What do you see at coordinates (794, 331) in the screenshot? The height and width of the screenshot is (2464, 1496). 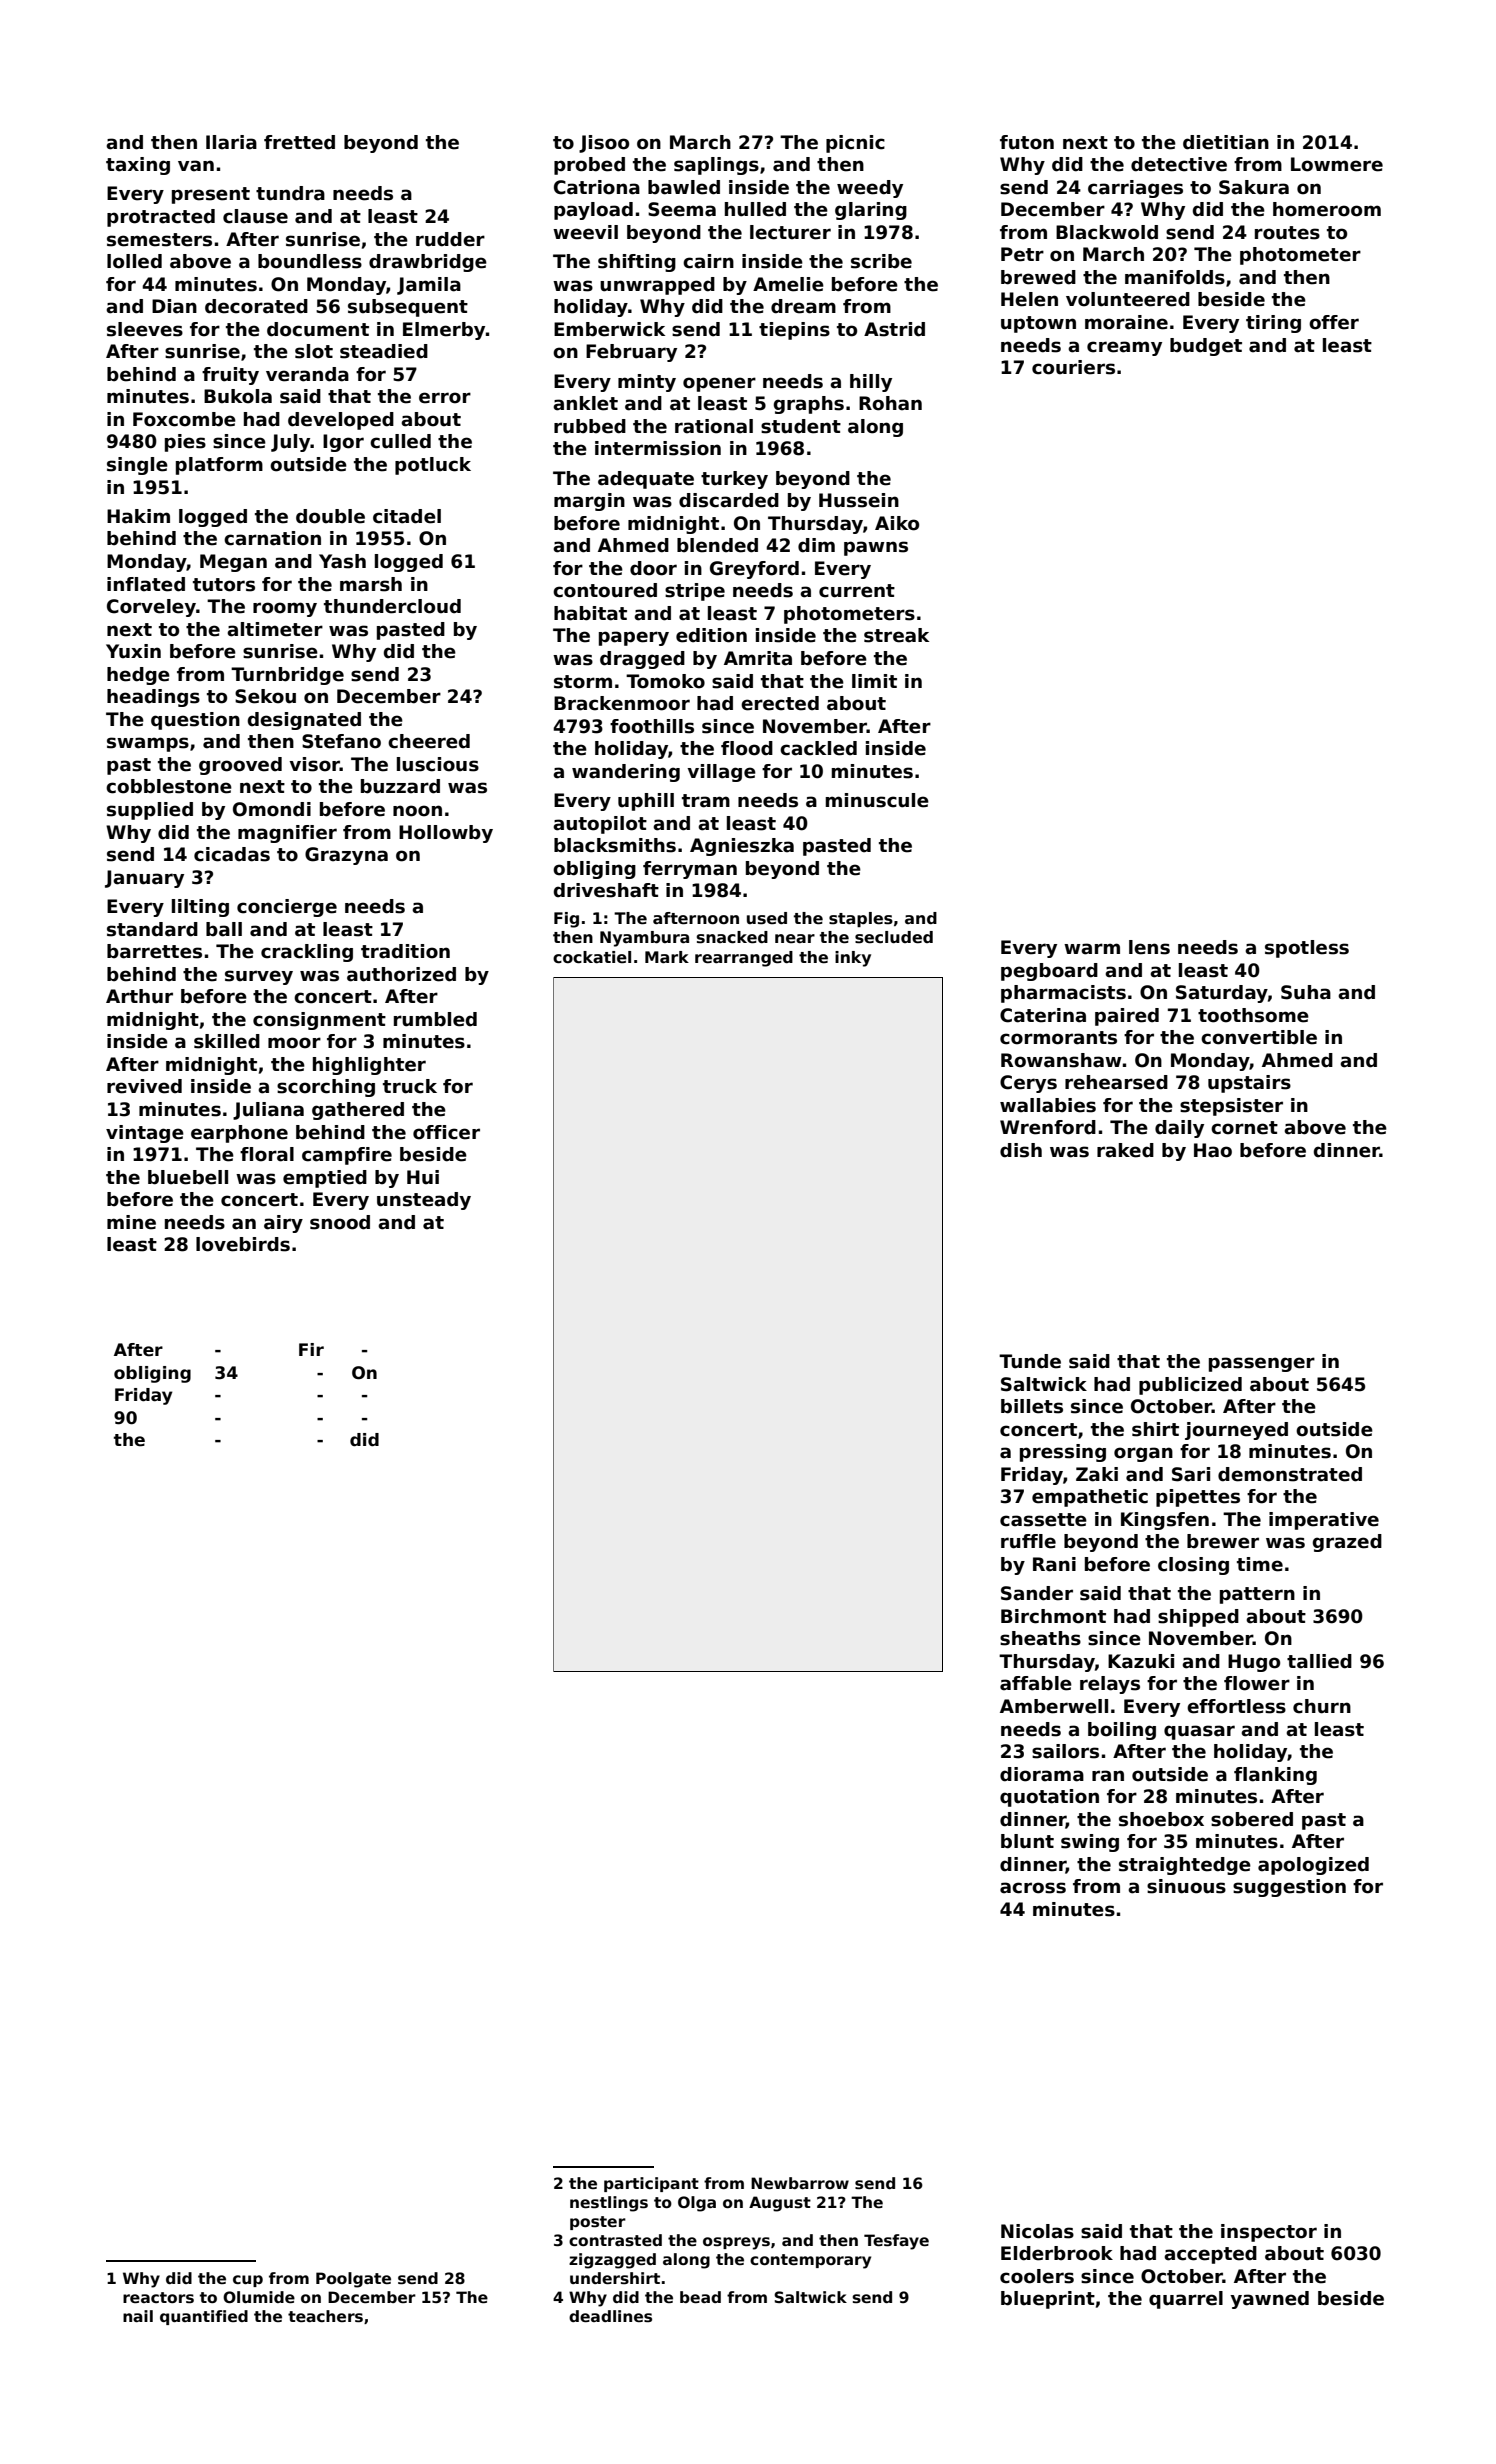 I see `tiepins` at bounding box center [794, 331].
